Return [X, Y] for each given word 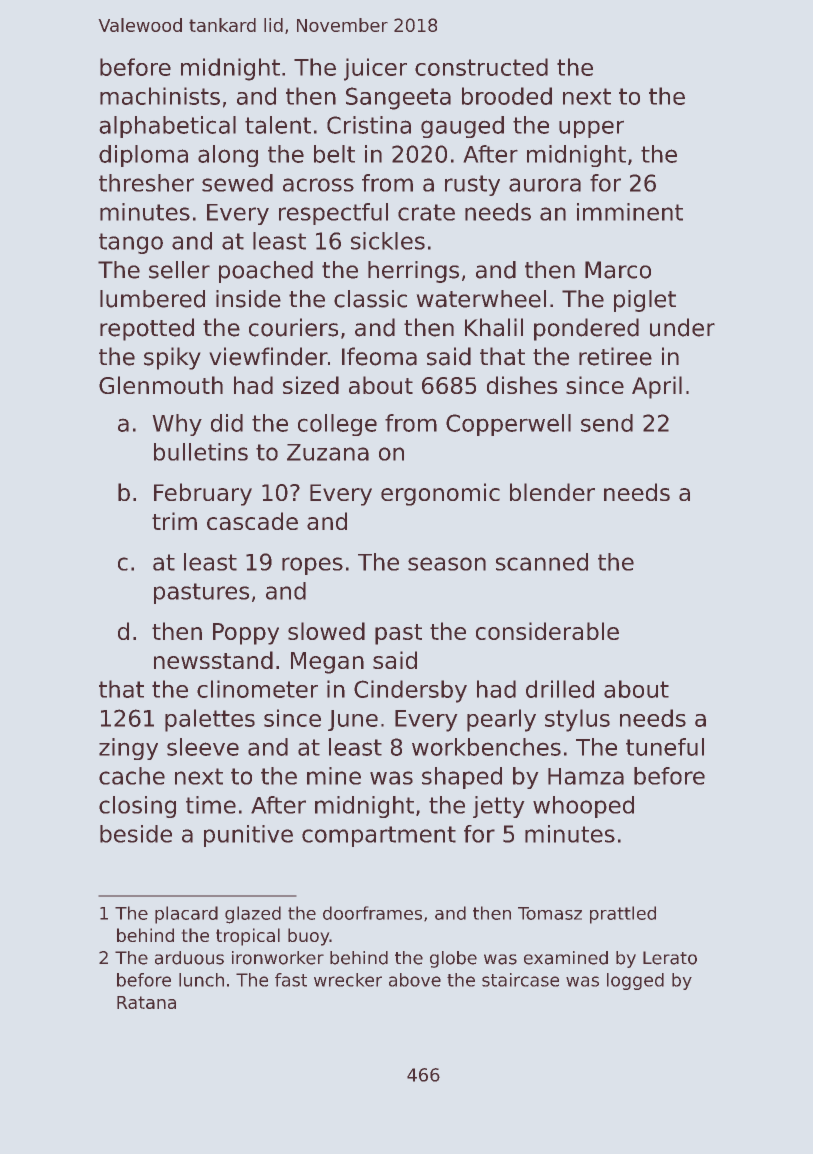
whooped [583, 807]
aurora [545, 185]
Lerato [670, 958]
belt [334, 154]
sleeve [203, 747]
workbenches [486, 747]
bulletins [201, 452]
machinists [160, 96]
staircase [520, 980]
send [607, 423]
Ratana [146, 1002]
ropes [312, 566]
